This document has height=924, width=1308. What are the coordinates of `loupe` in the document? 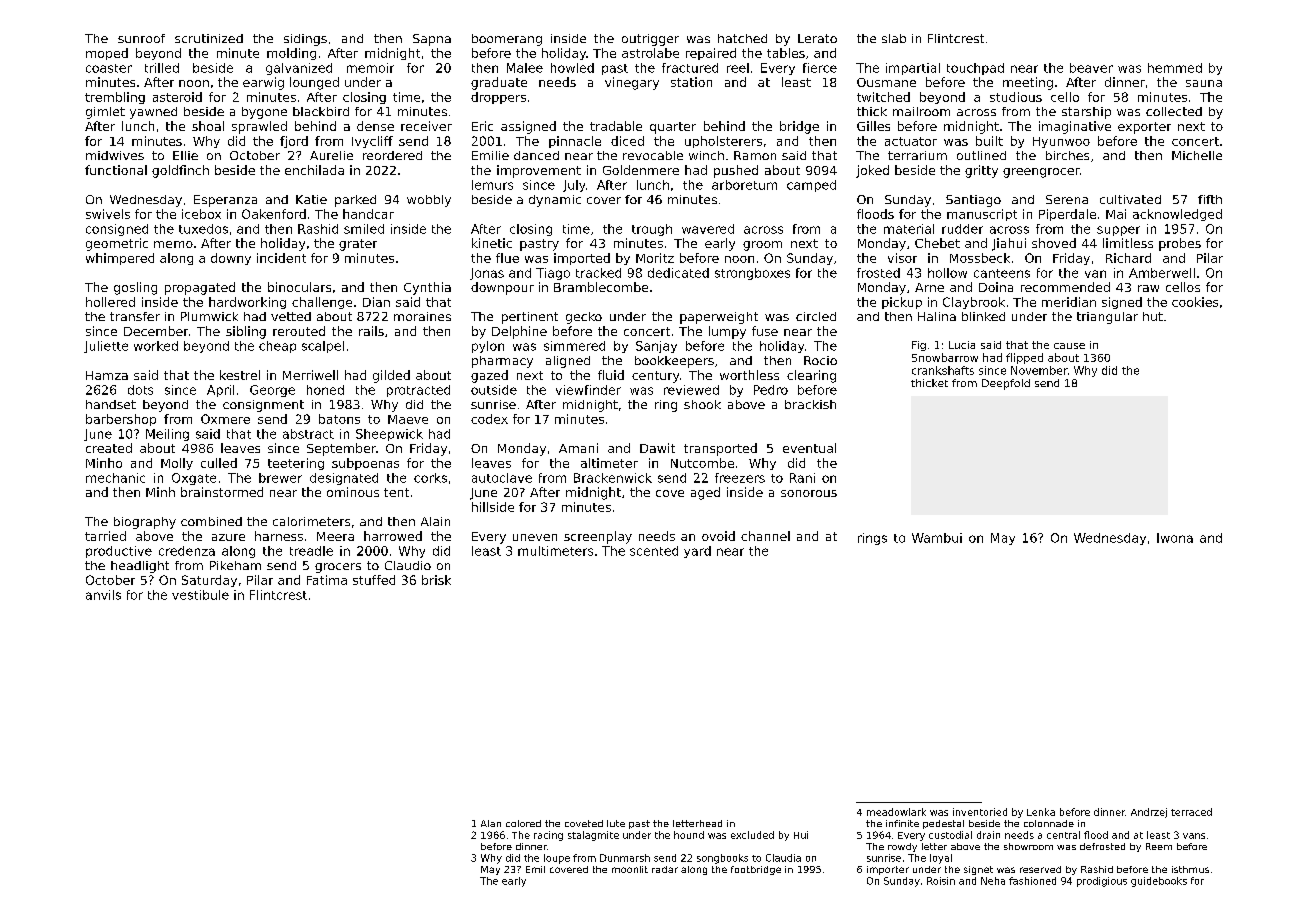 It's located at (557, 859).
